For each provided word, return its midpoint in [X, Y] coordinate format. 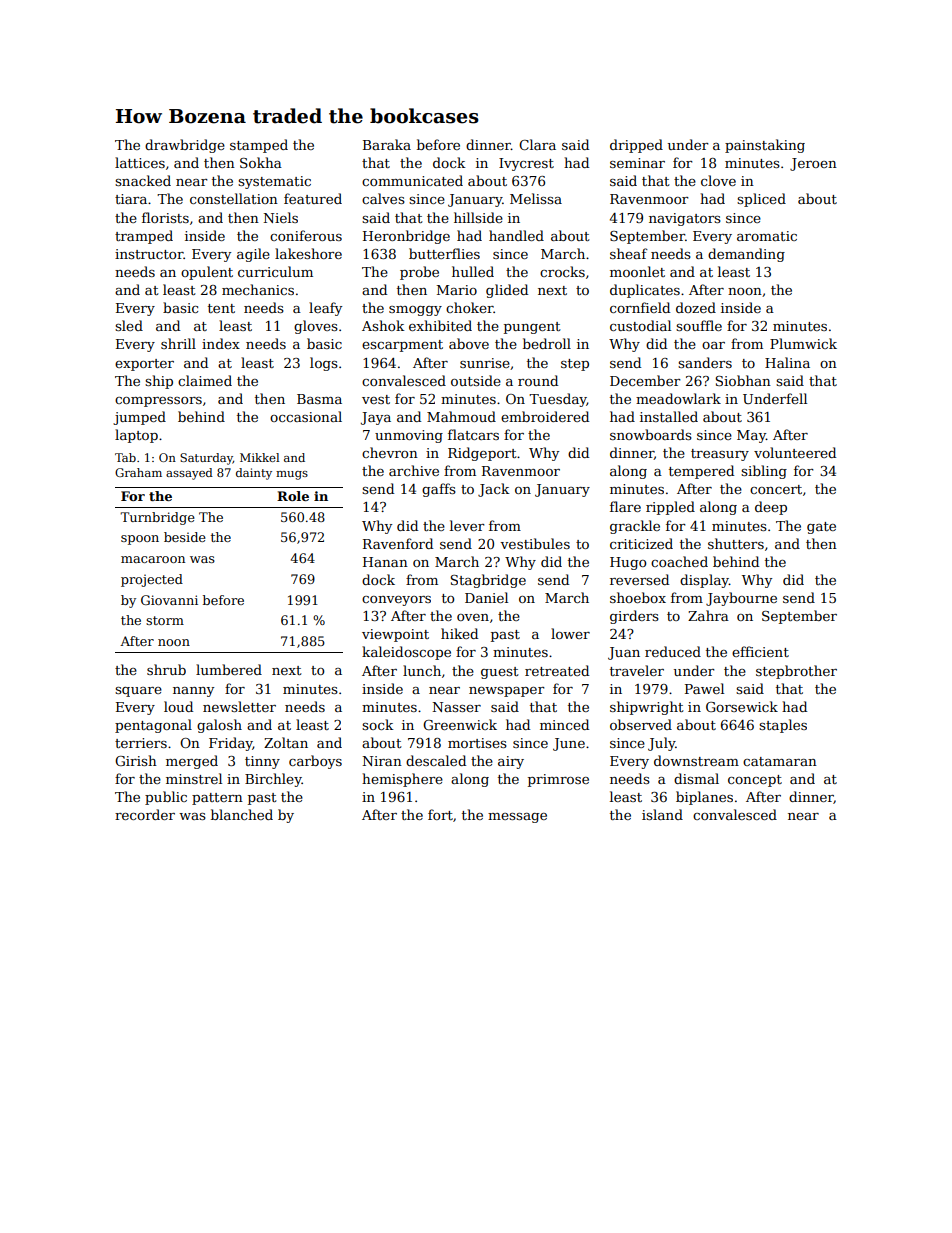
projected [152, 580]
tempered [701, 472]
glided [507, 291]
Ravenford [398, 543]
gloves [316, 327]
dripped [636, 146]
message [517, 818]
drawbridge [185, 146]
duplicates [645, 291]
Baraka [387, 144]
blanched [242, 814]
